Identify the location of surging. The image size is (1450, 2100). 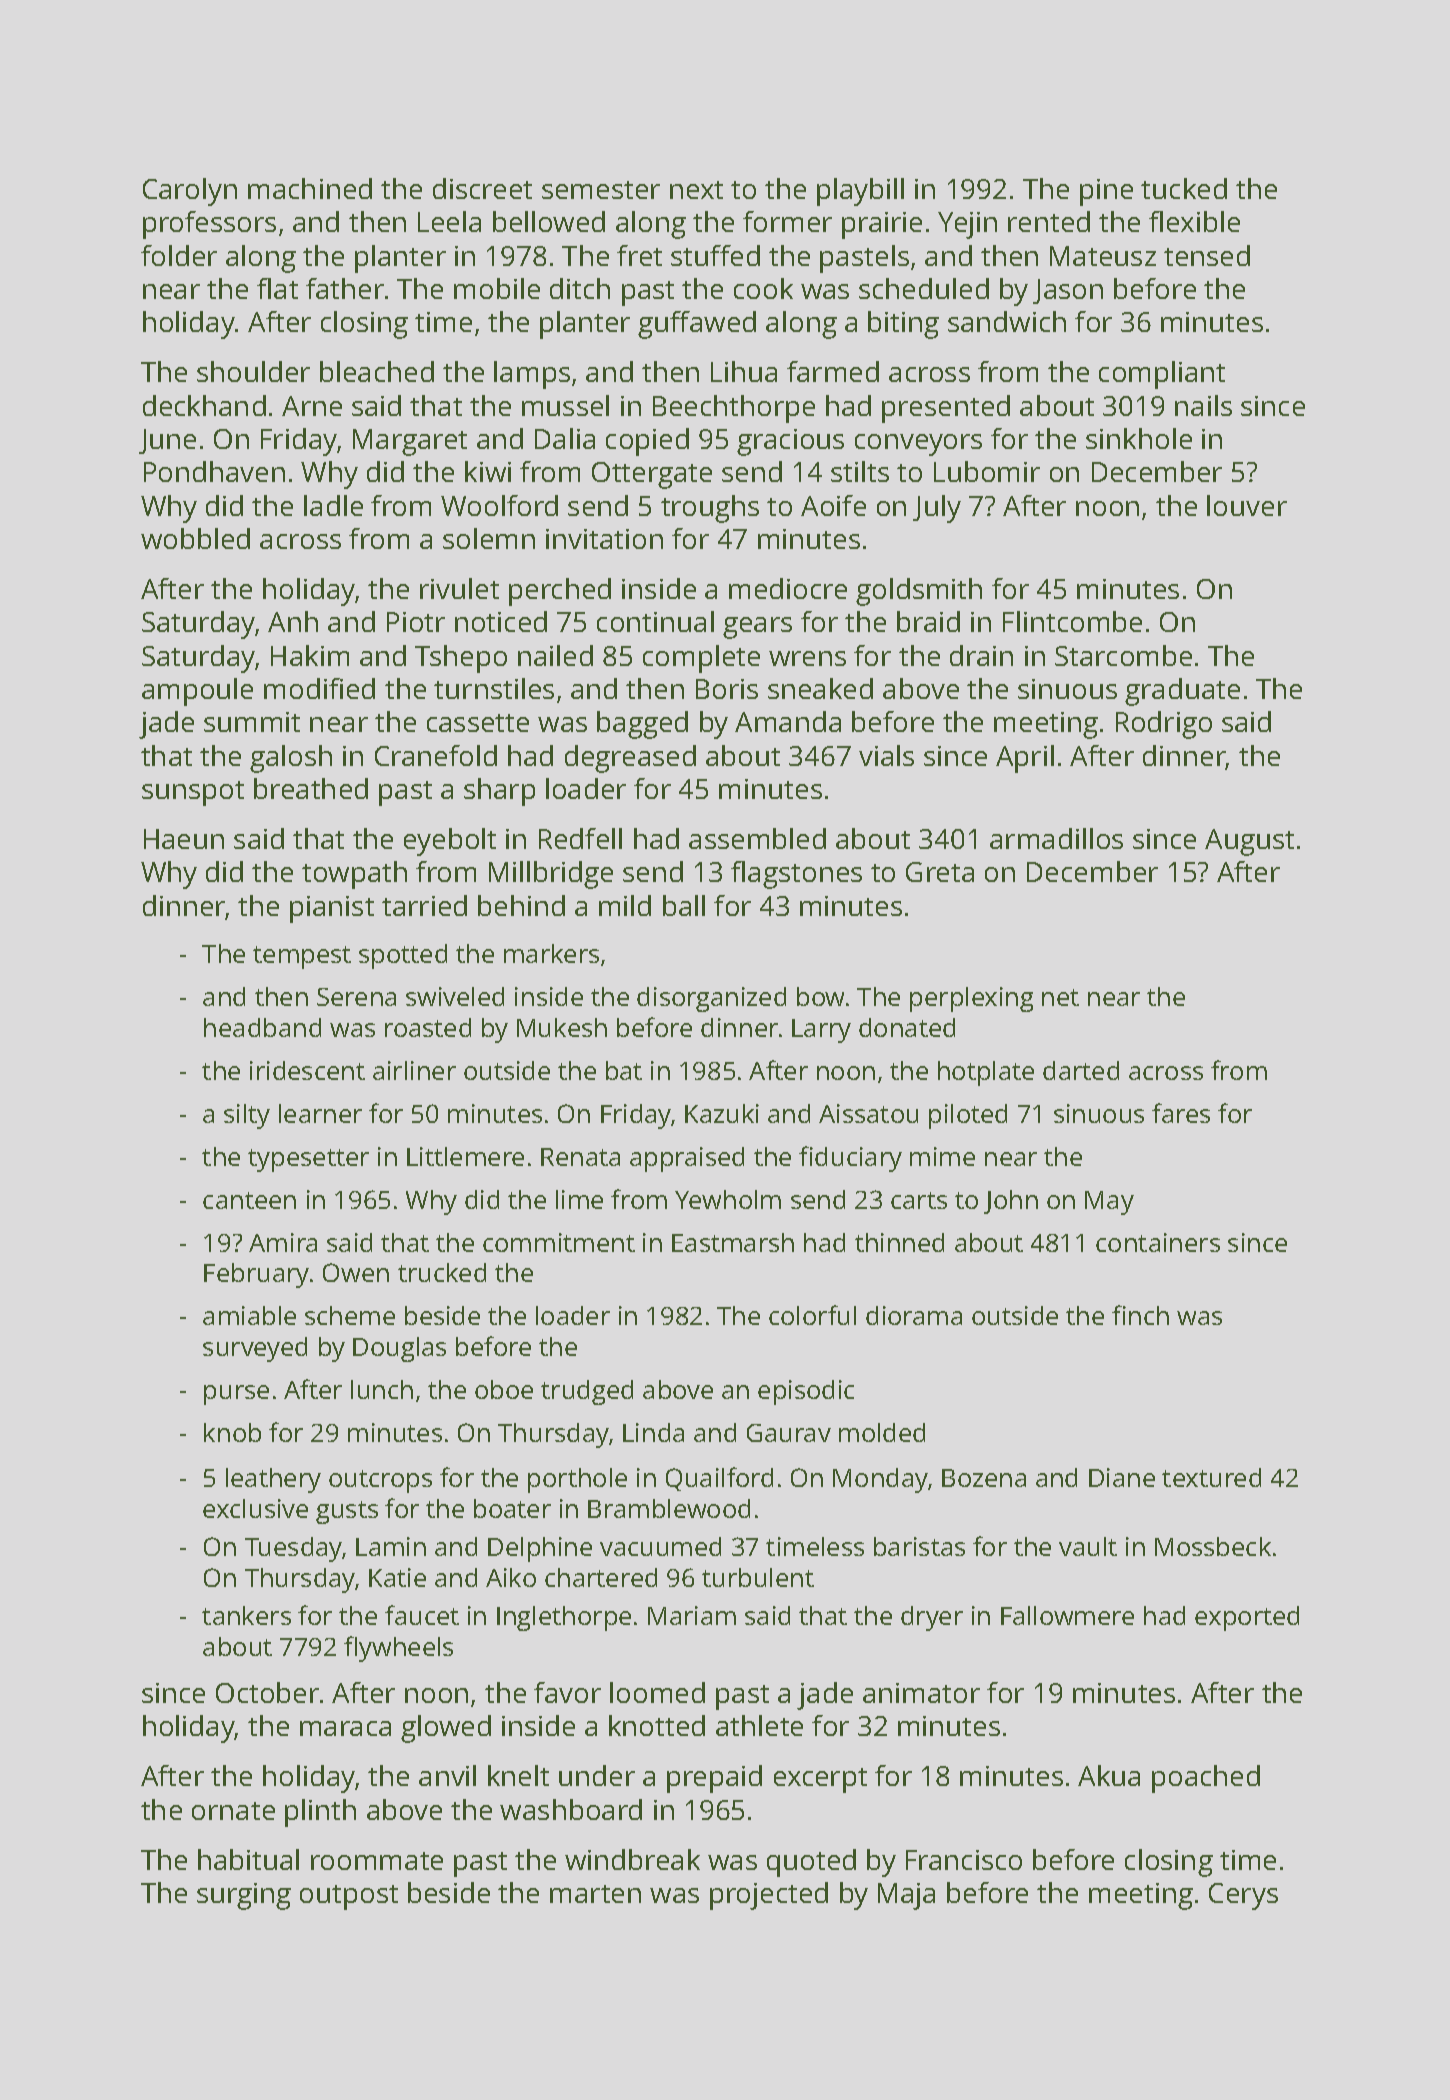
(244, 1896).
